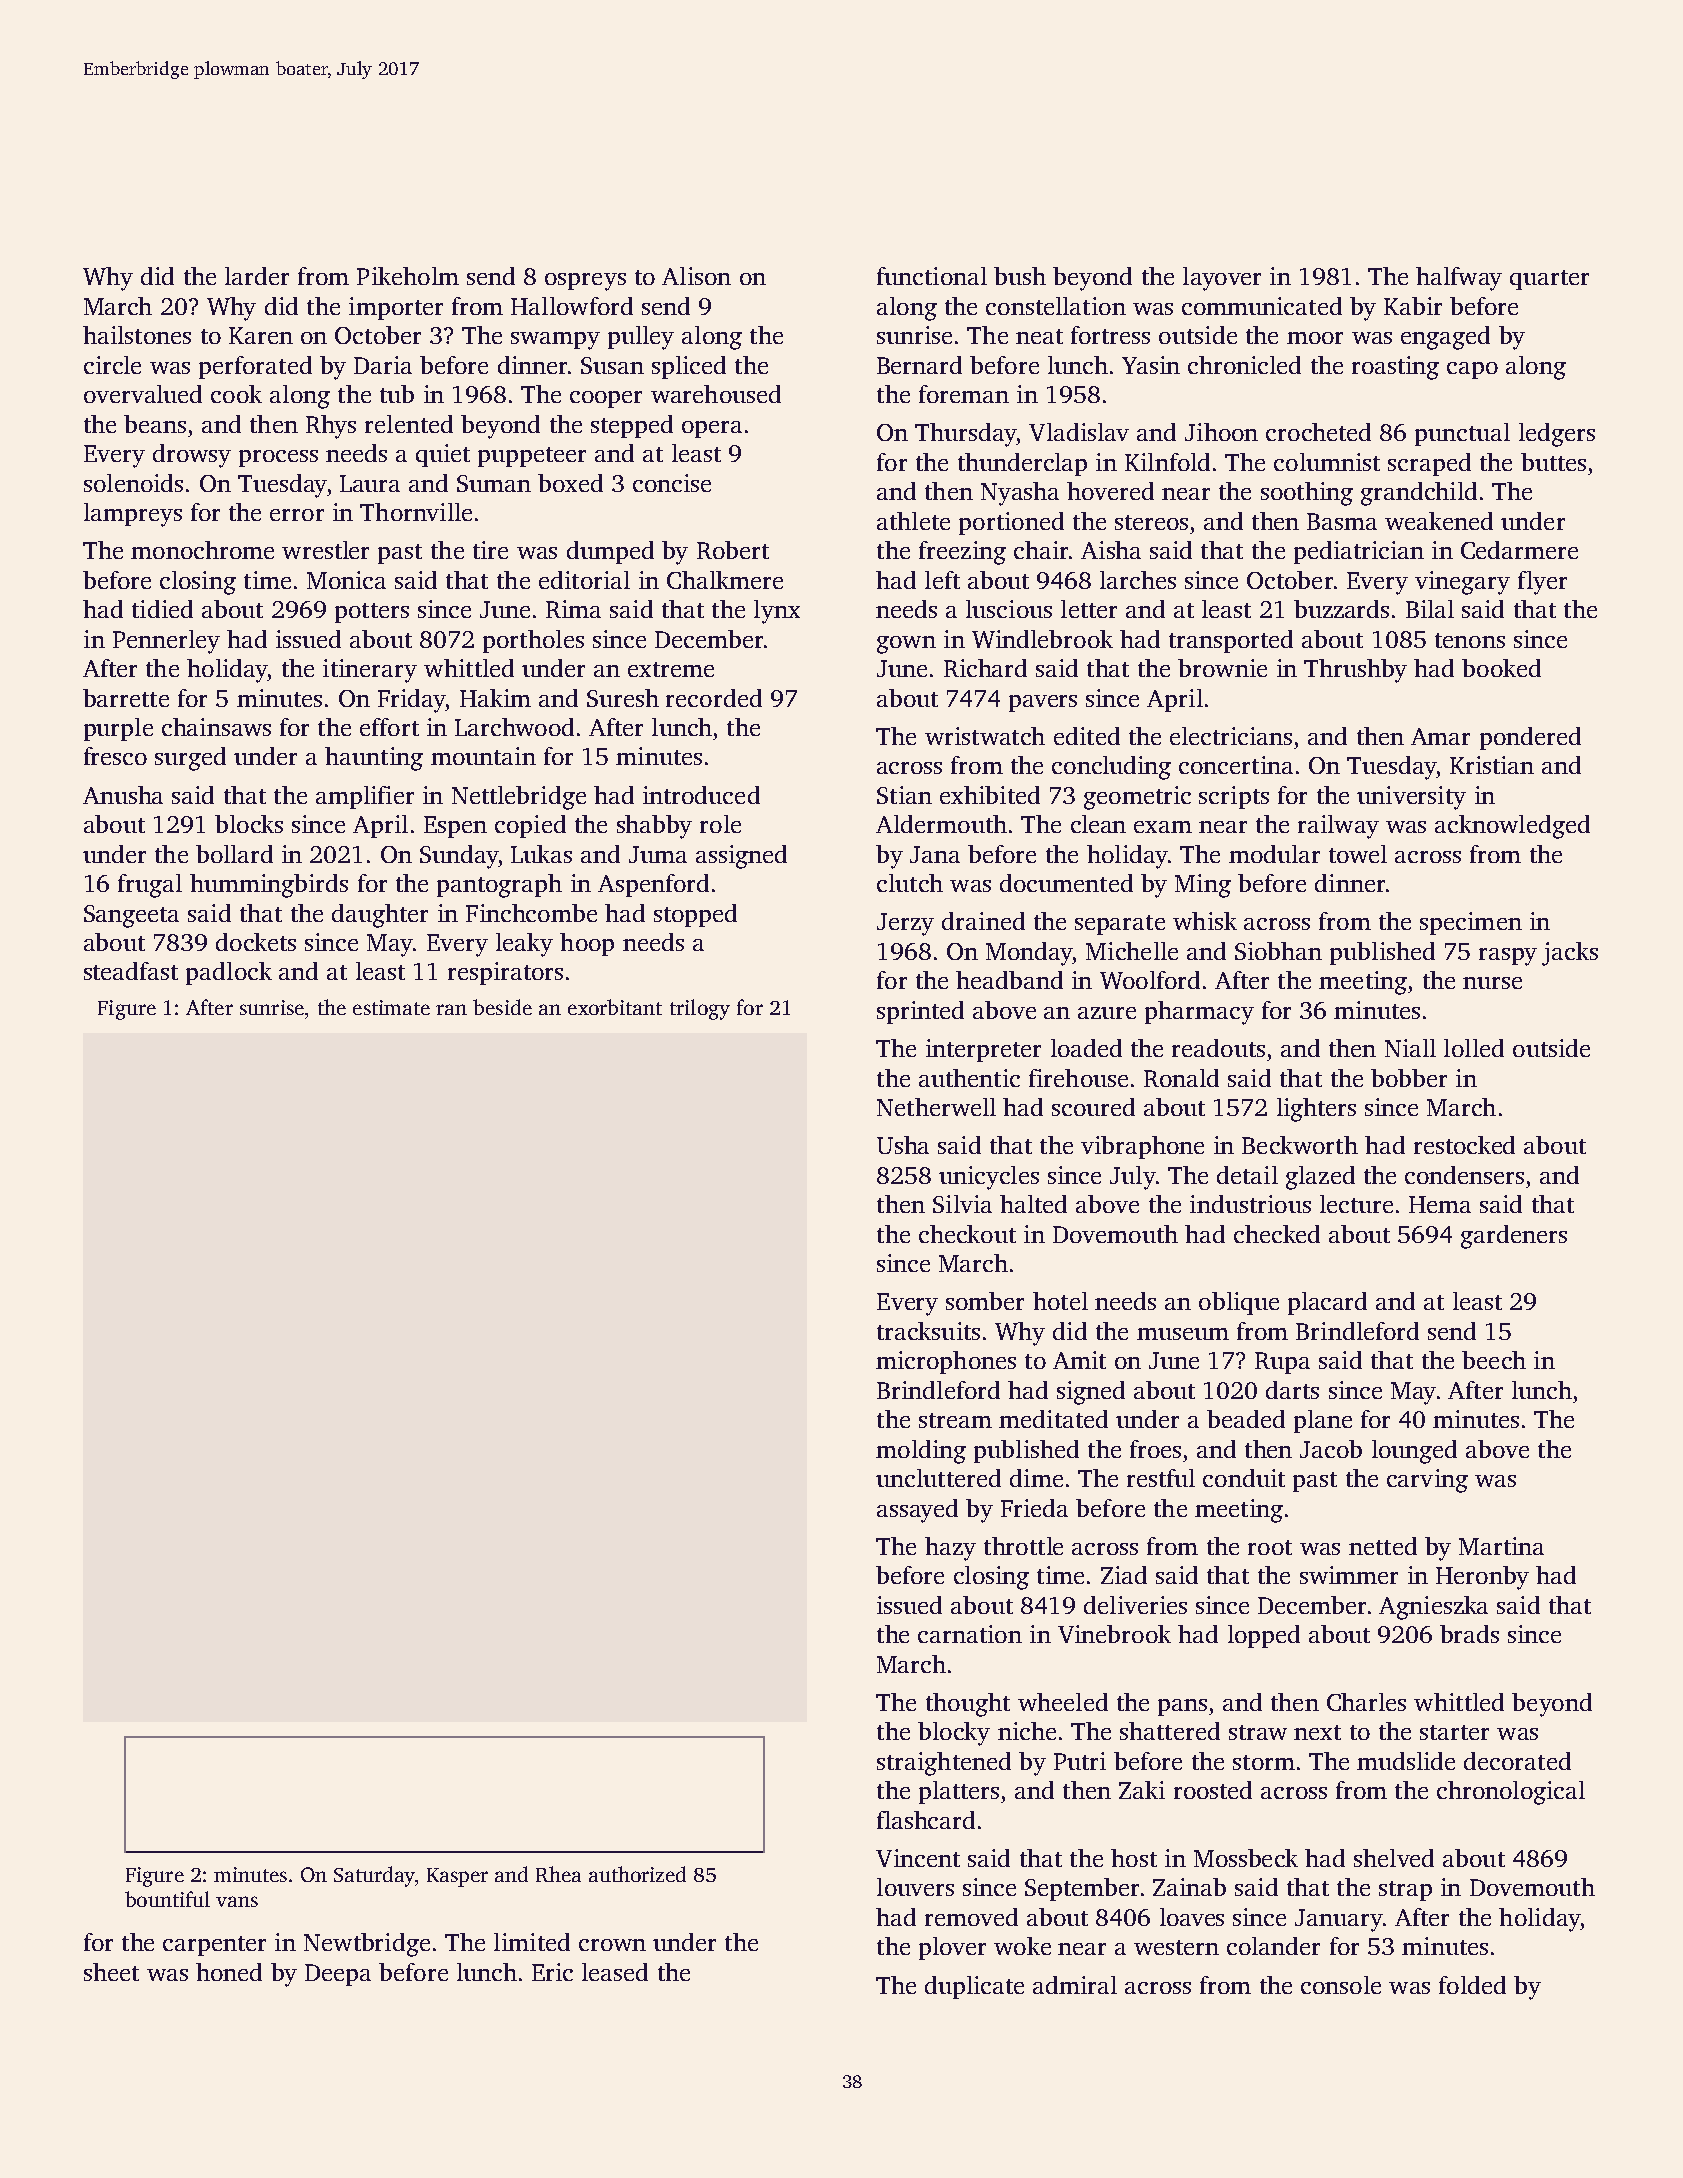 This screenshot has height=2178, width=1683. Describe the element at coordinates (970, 1634) in the screenshot. I see `carnation` at that location.
